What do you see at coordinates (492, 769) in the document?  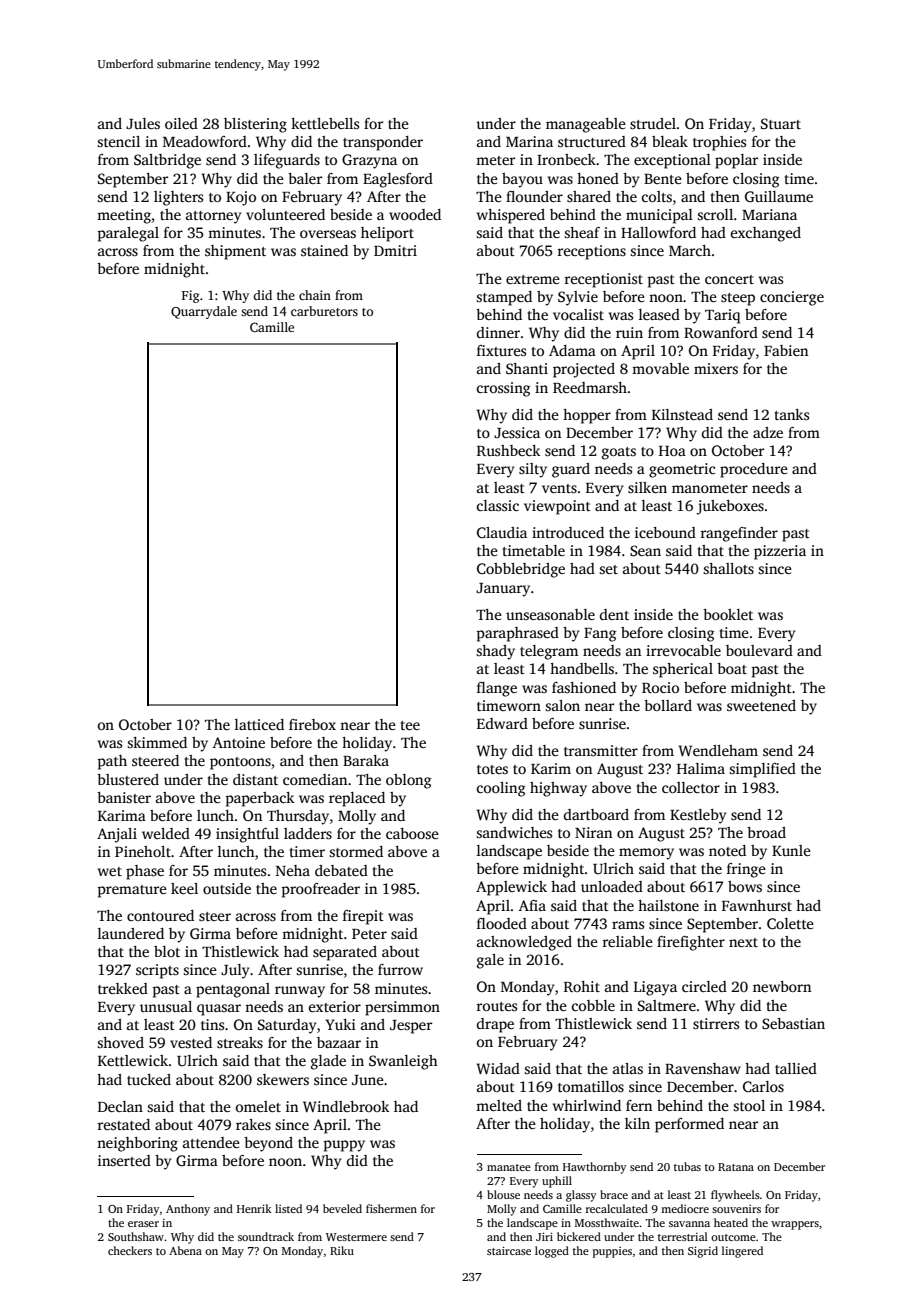 I see `totes` at bounding box center [492, 769].
